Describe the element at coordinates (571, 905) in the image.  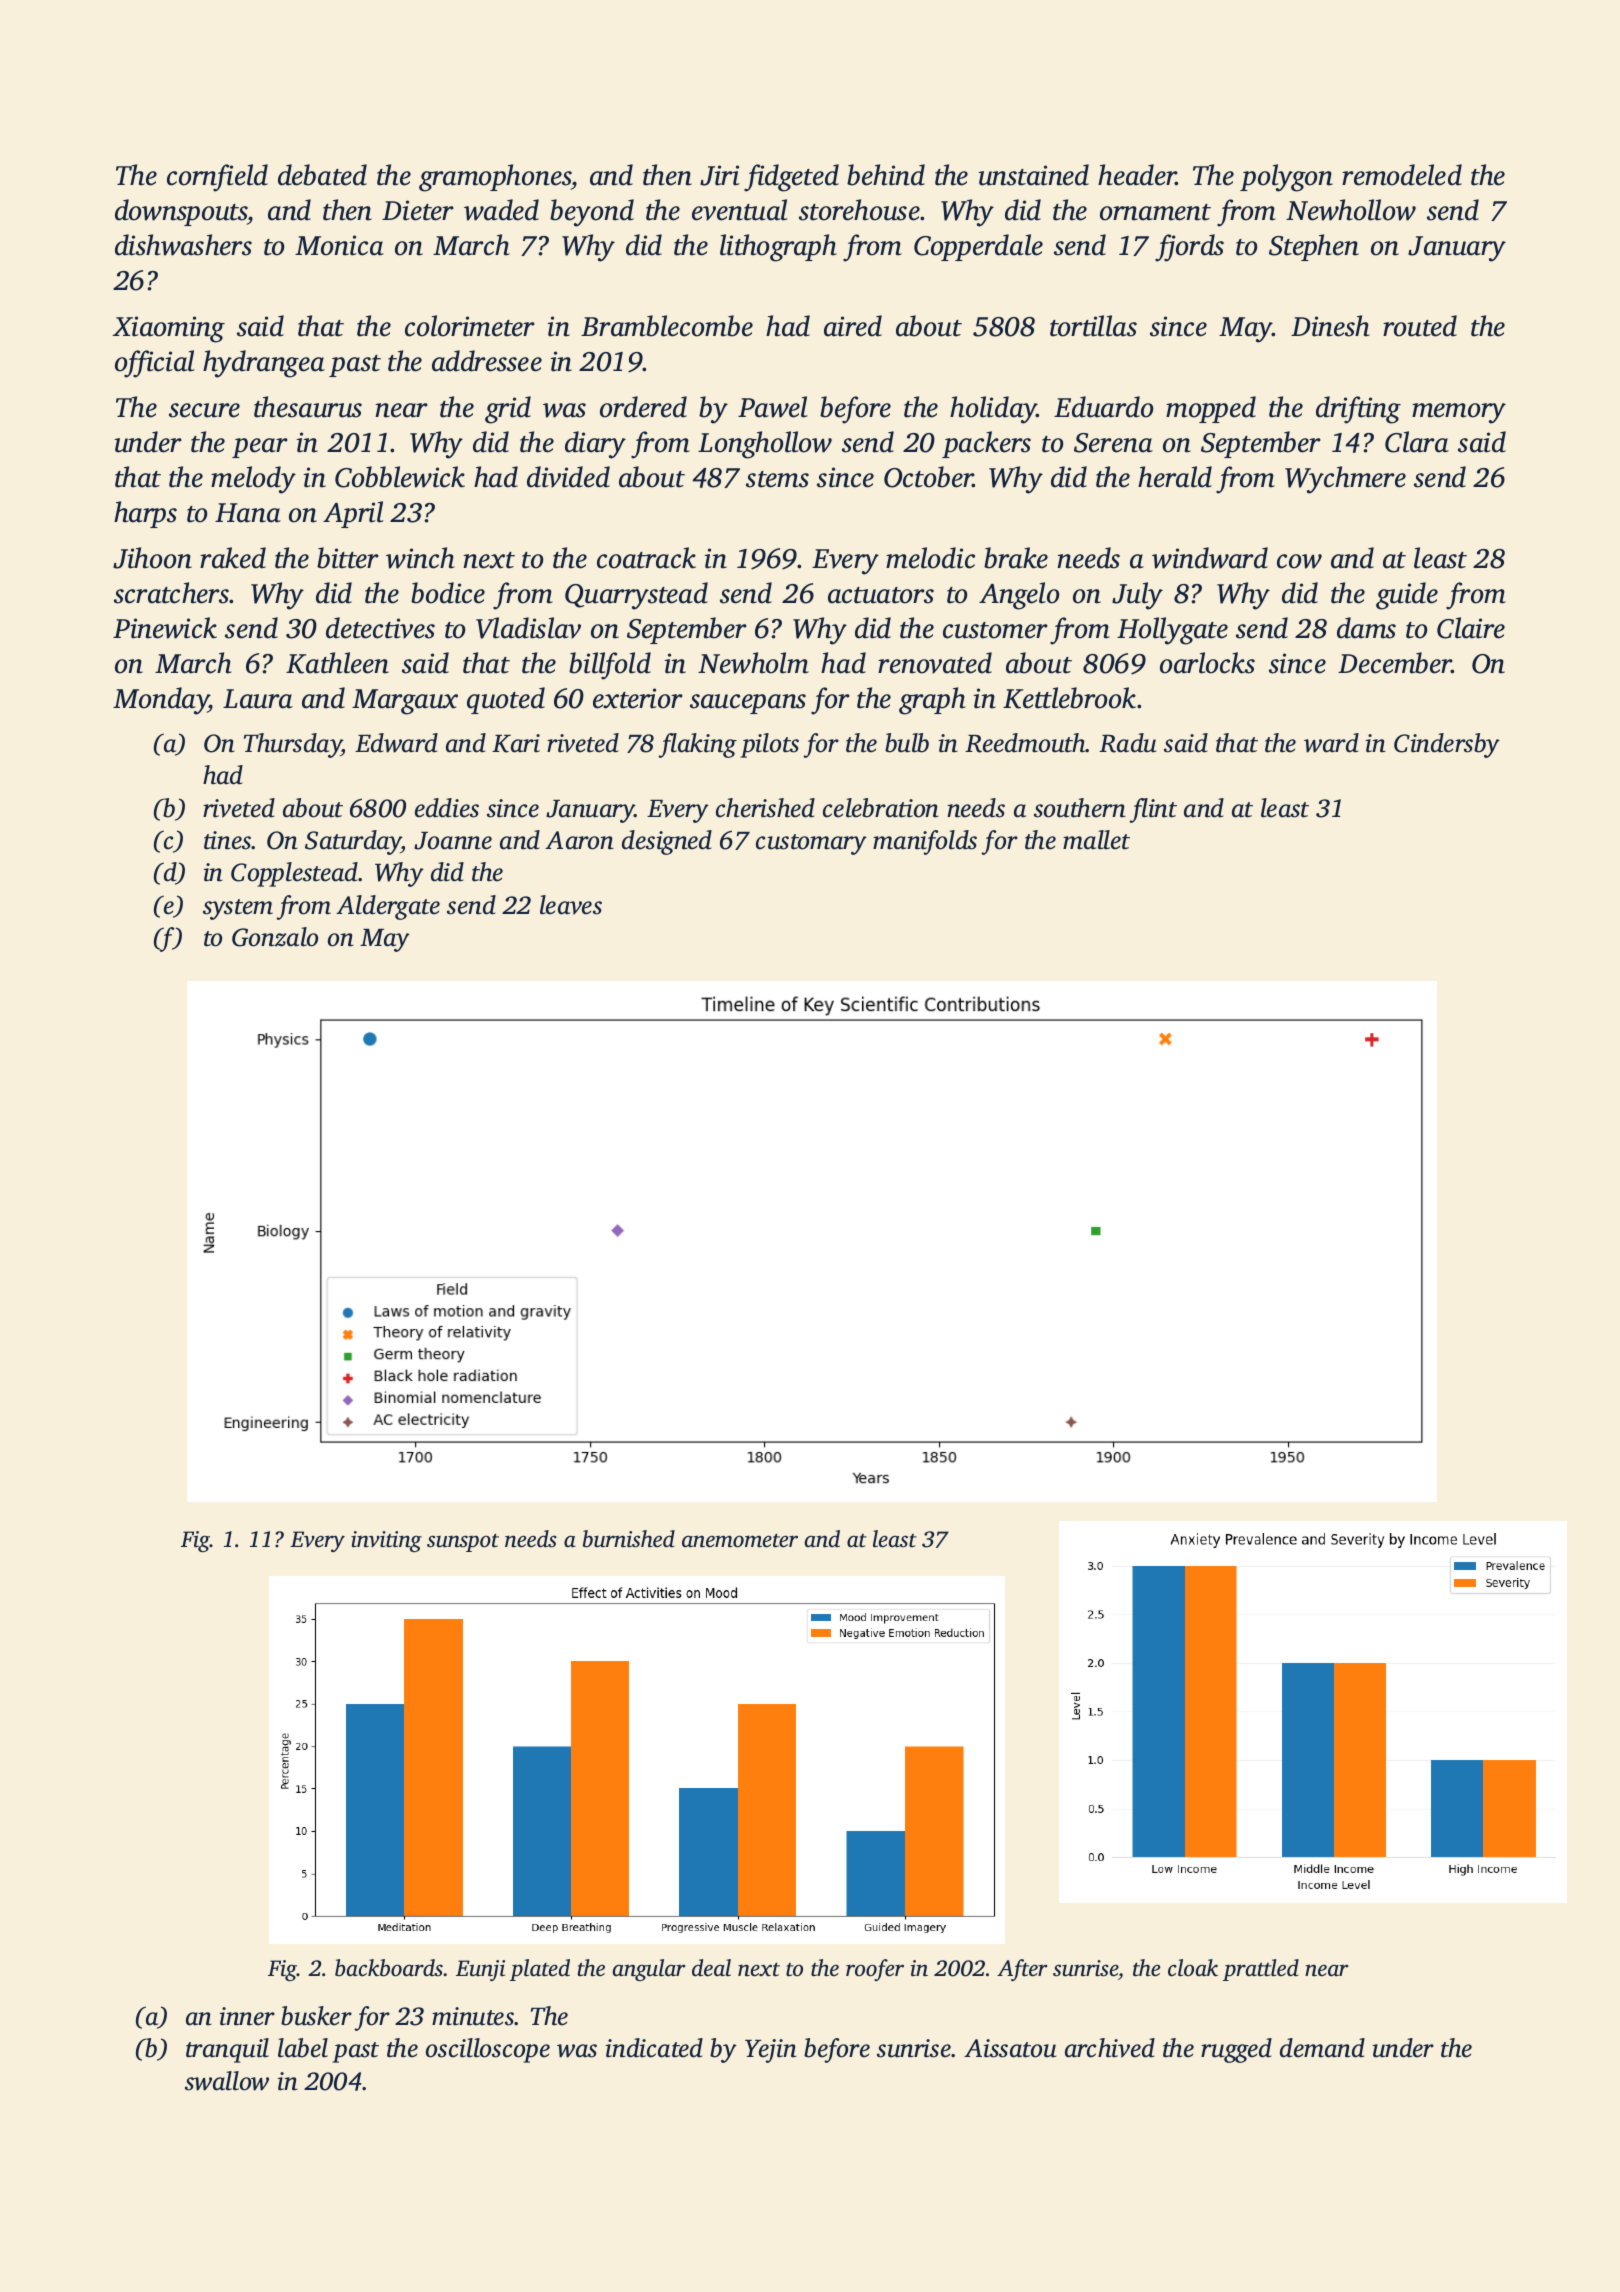
I see `leaves` at that location.
